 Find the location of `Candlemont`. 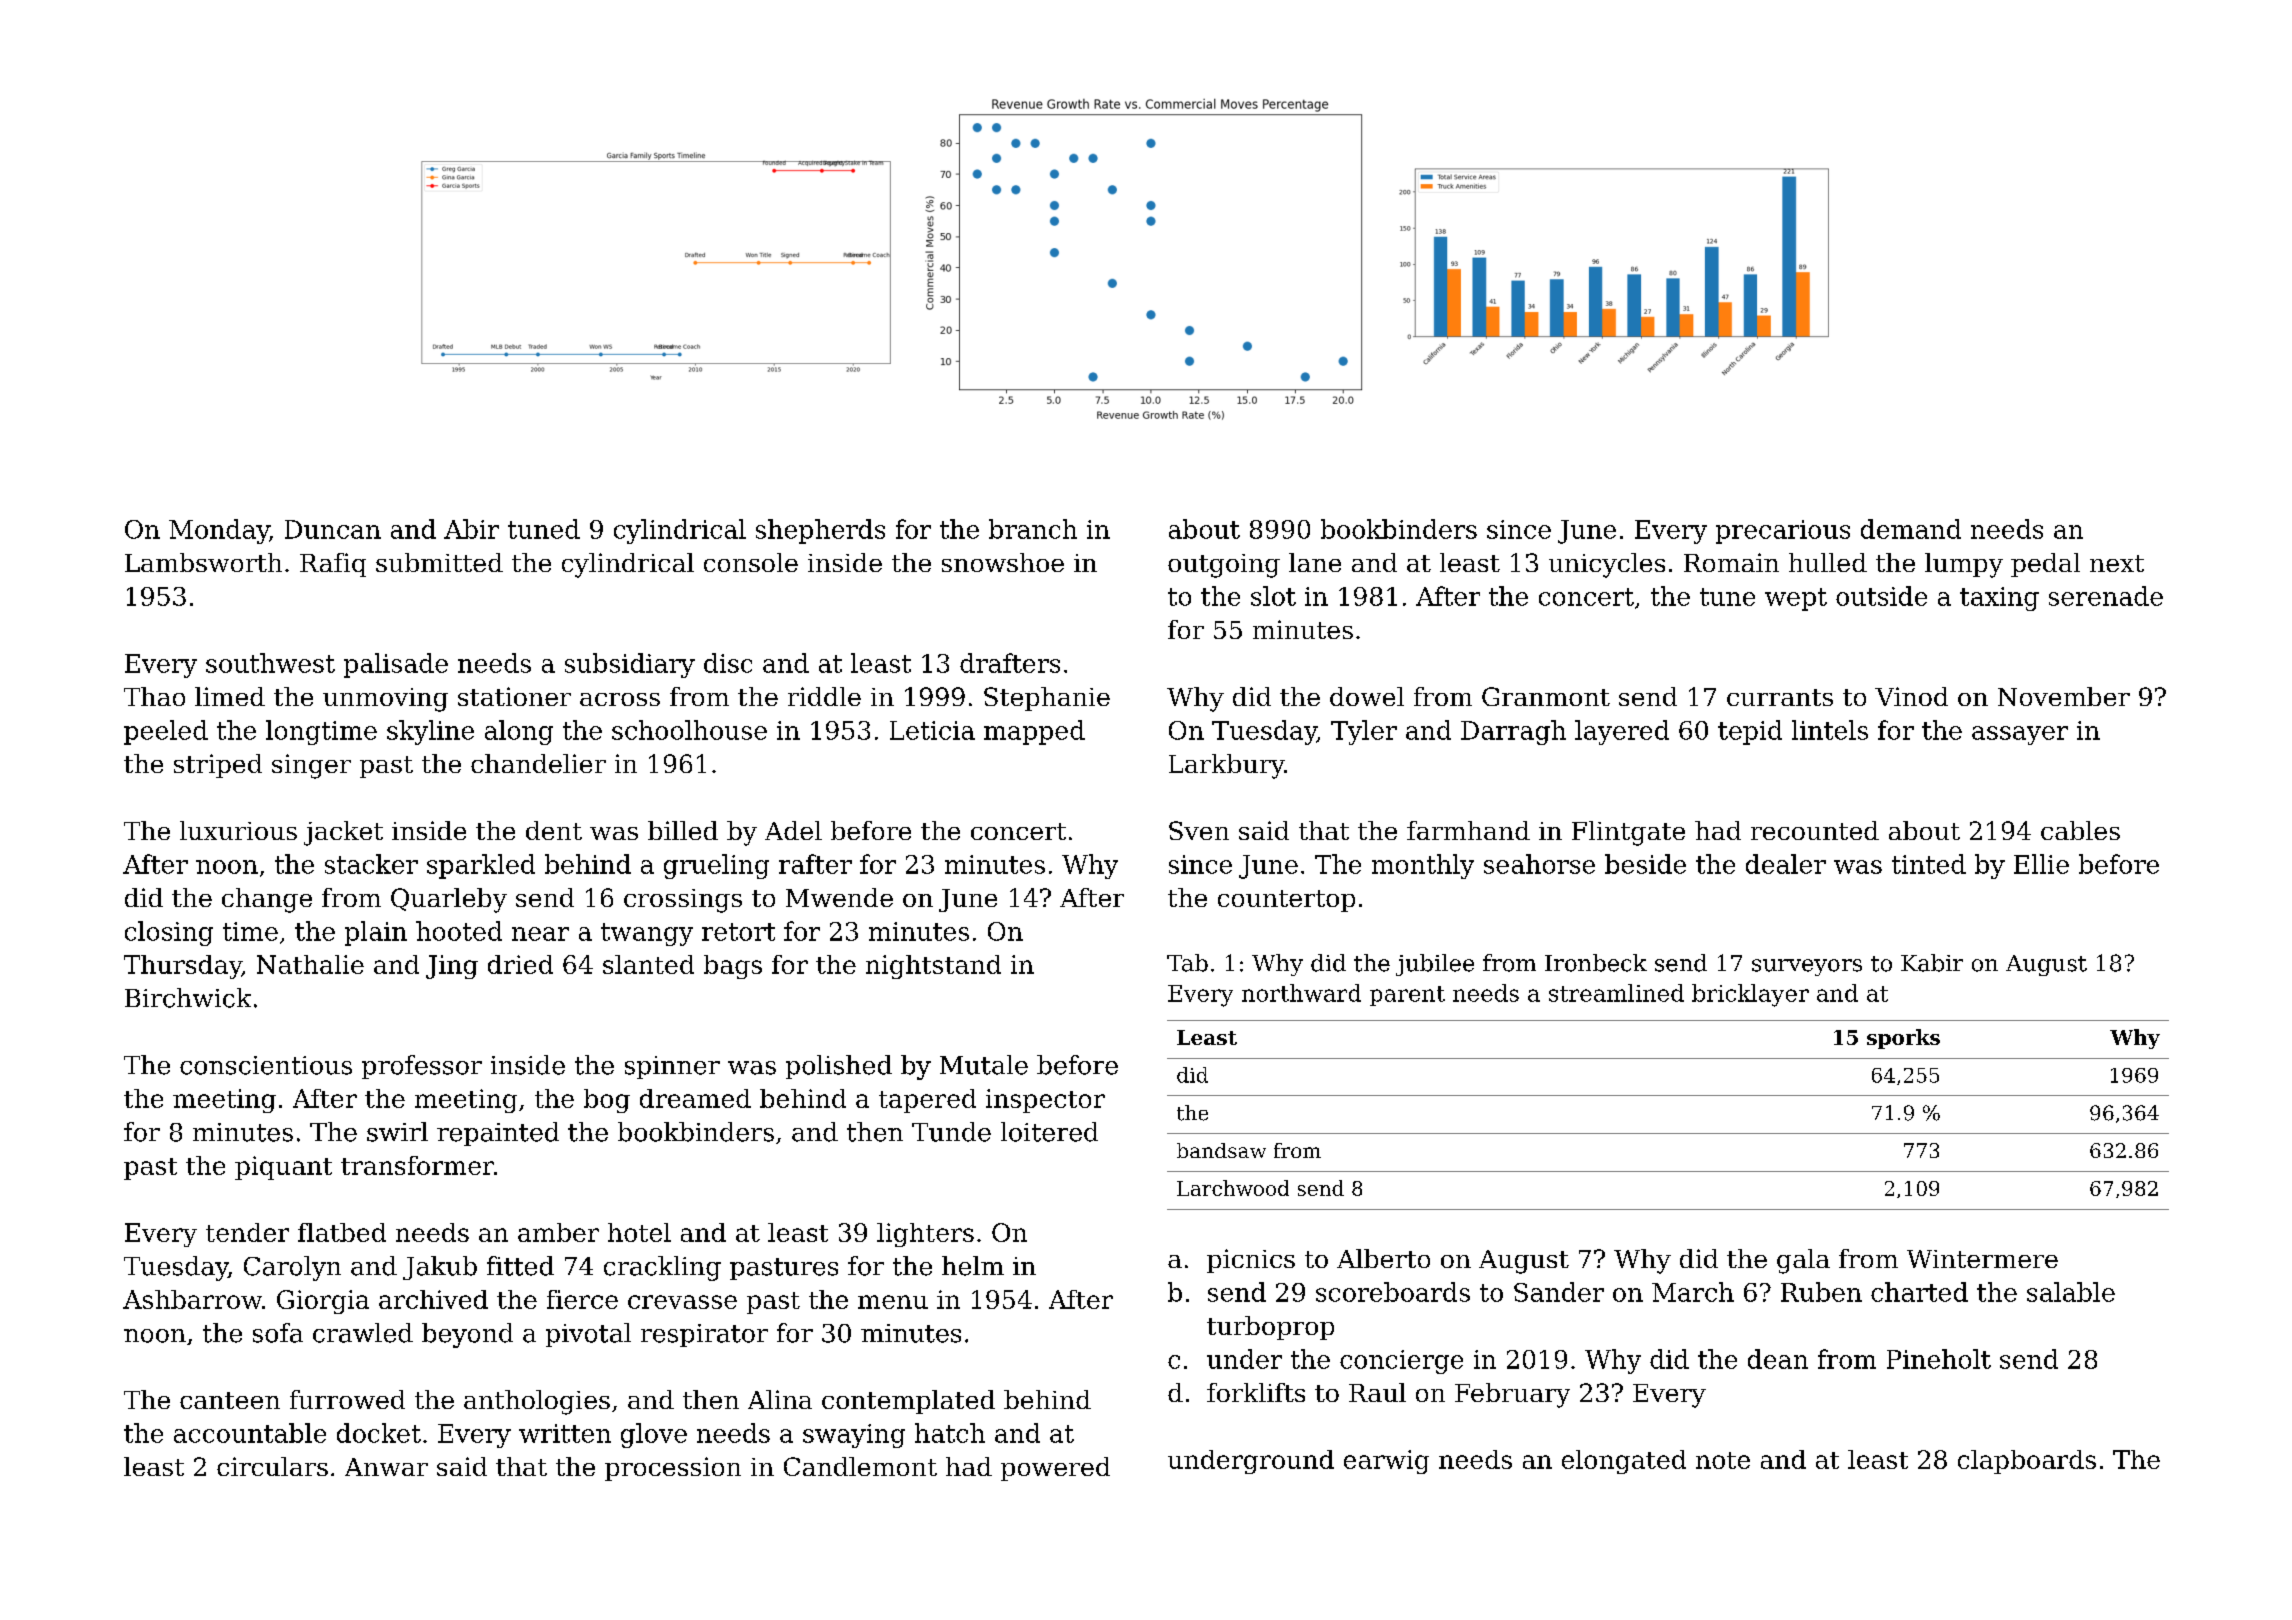

Candlemont is located at coordinates (860, 1466).
